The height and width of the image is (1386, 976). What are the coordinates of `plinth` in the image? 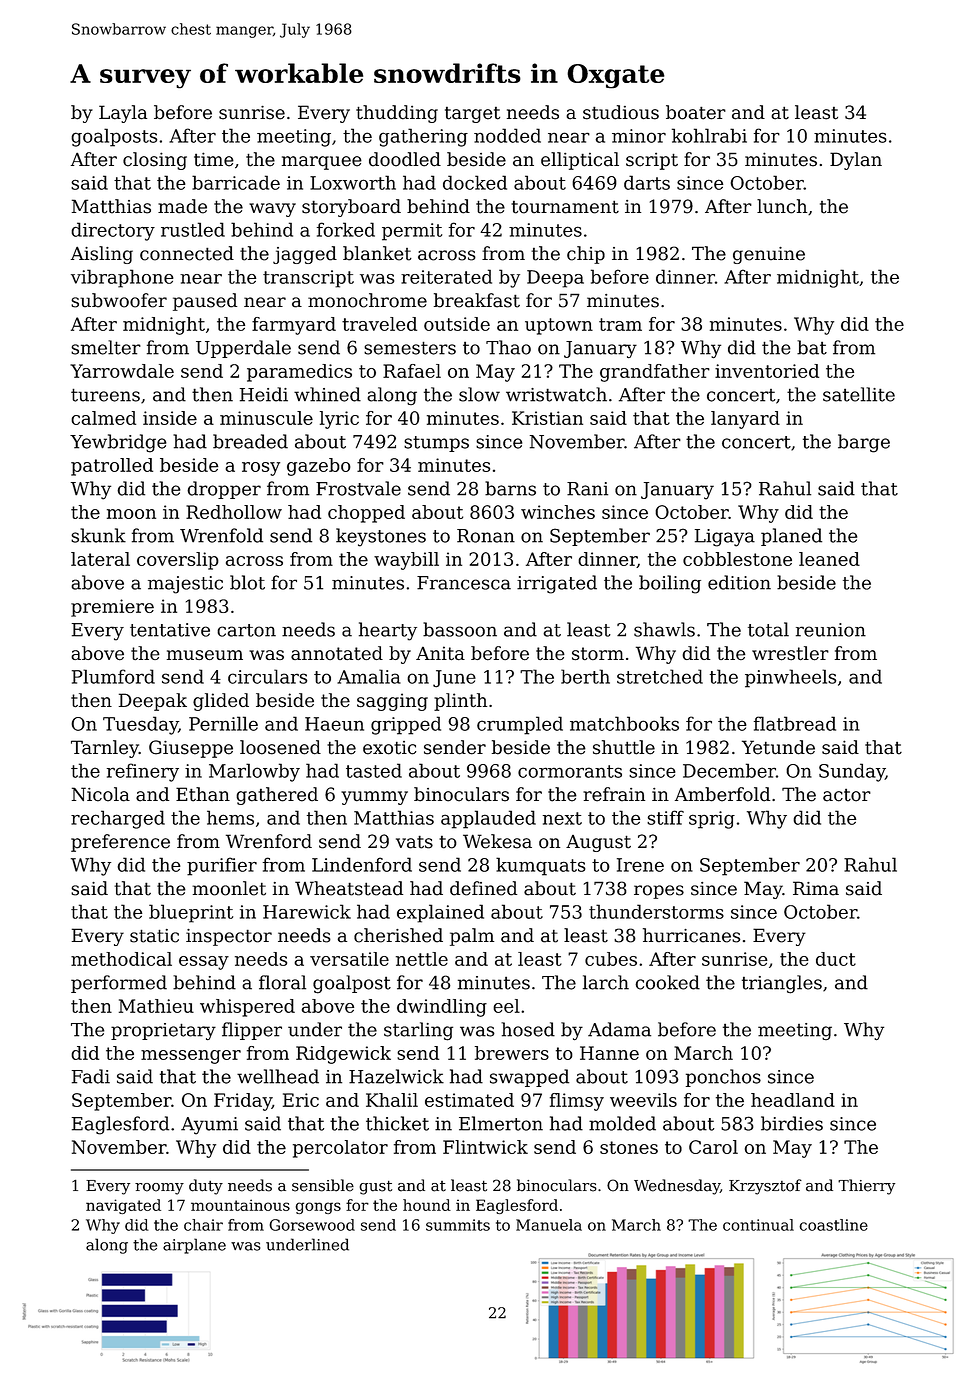 It's located at (460, 702).
